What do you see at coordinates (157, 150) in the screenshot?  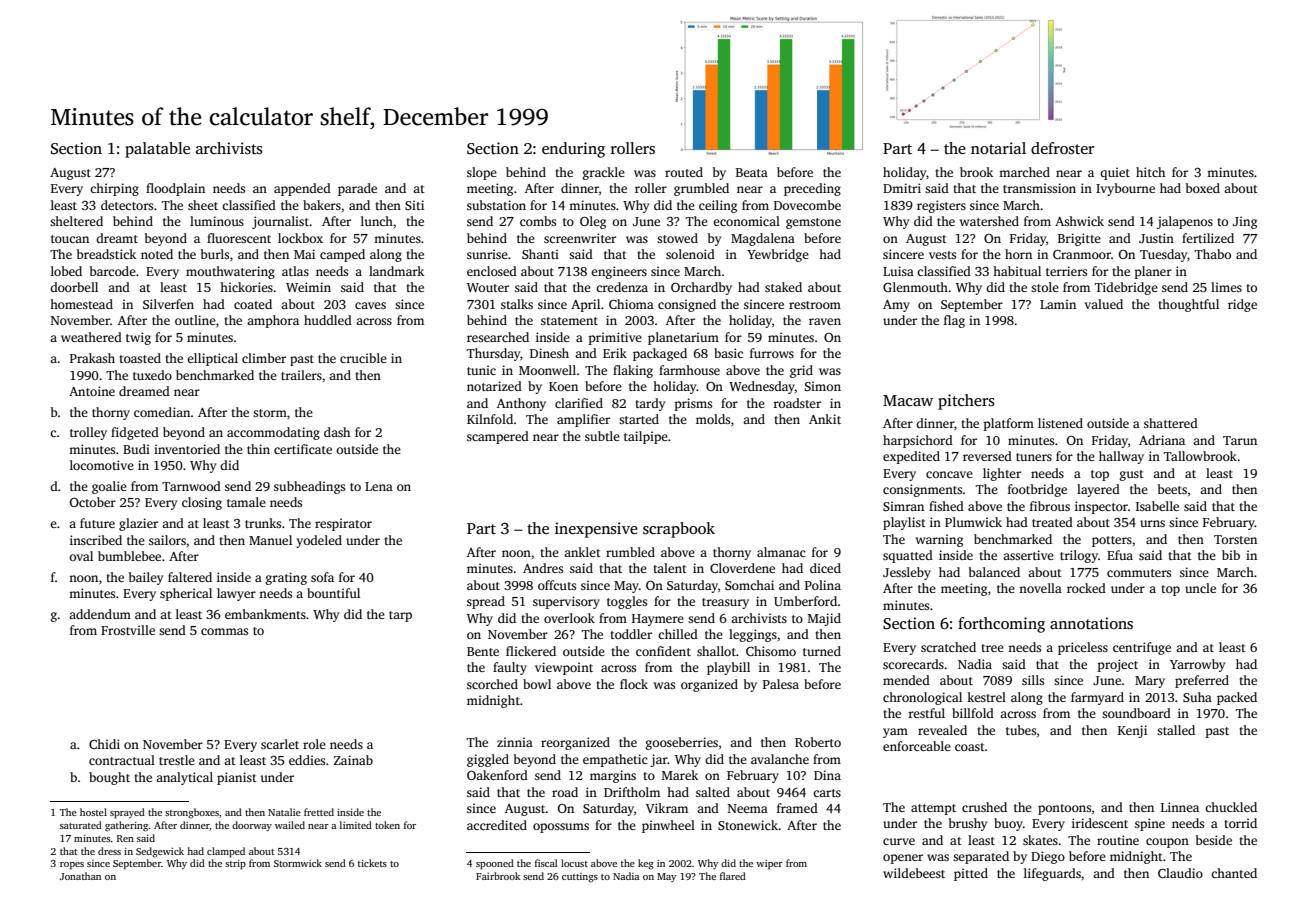 I see `palatable` at bounding box center [157, 150].
